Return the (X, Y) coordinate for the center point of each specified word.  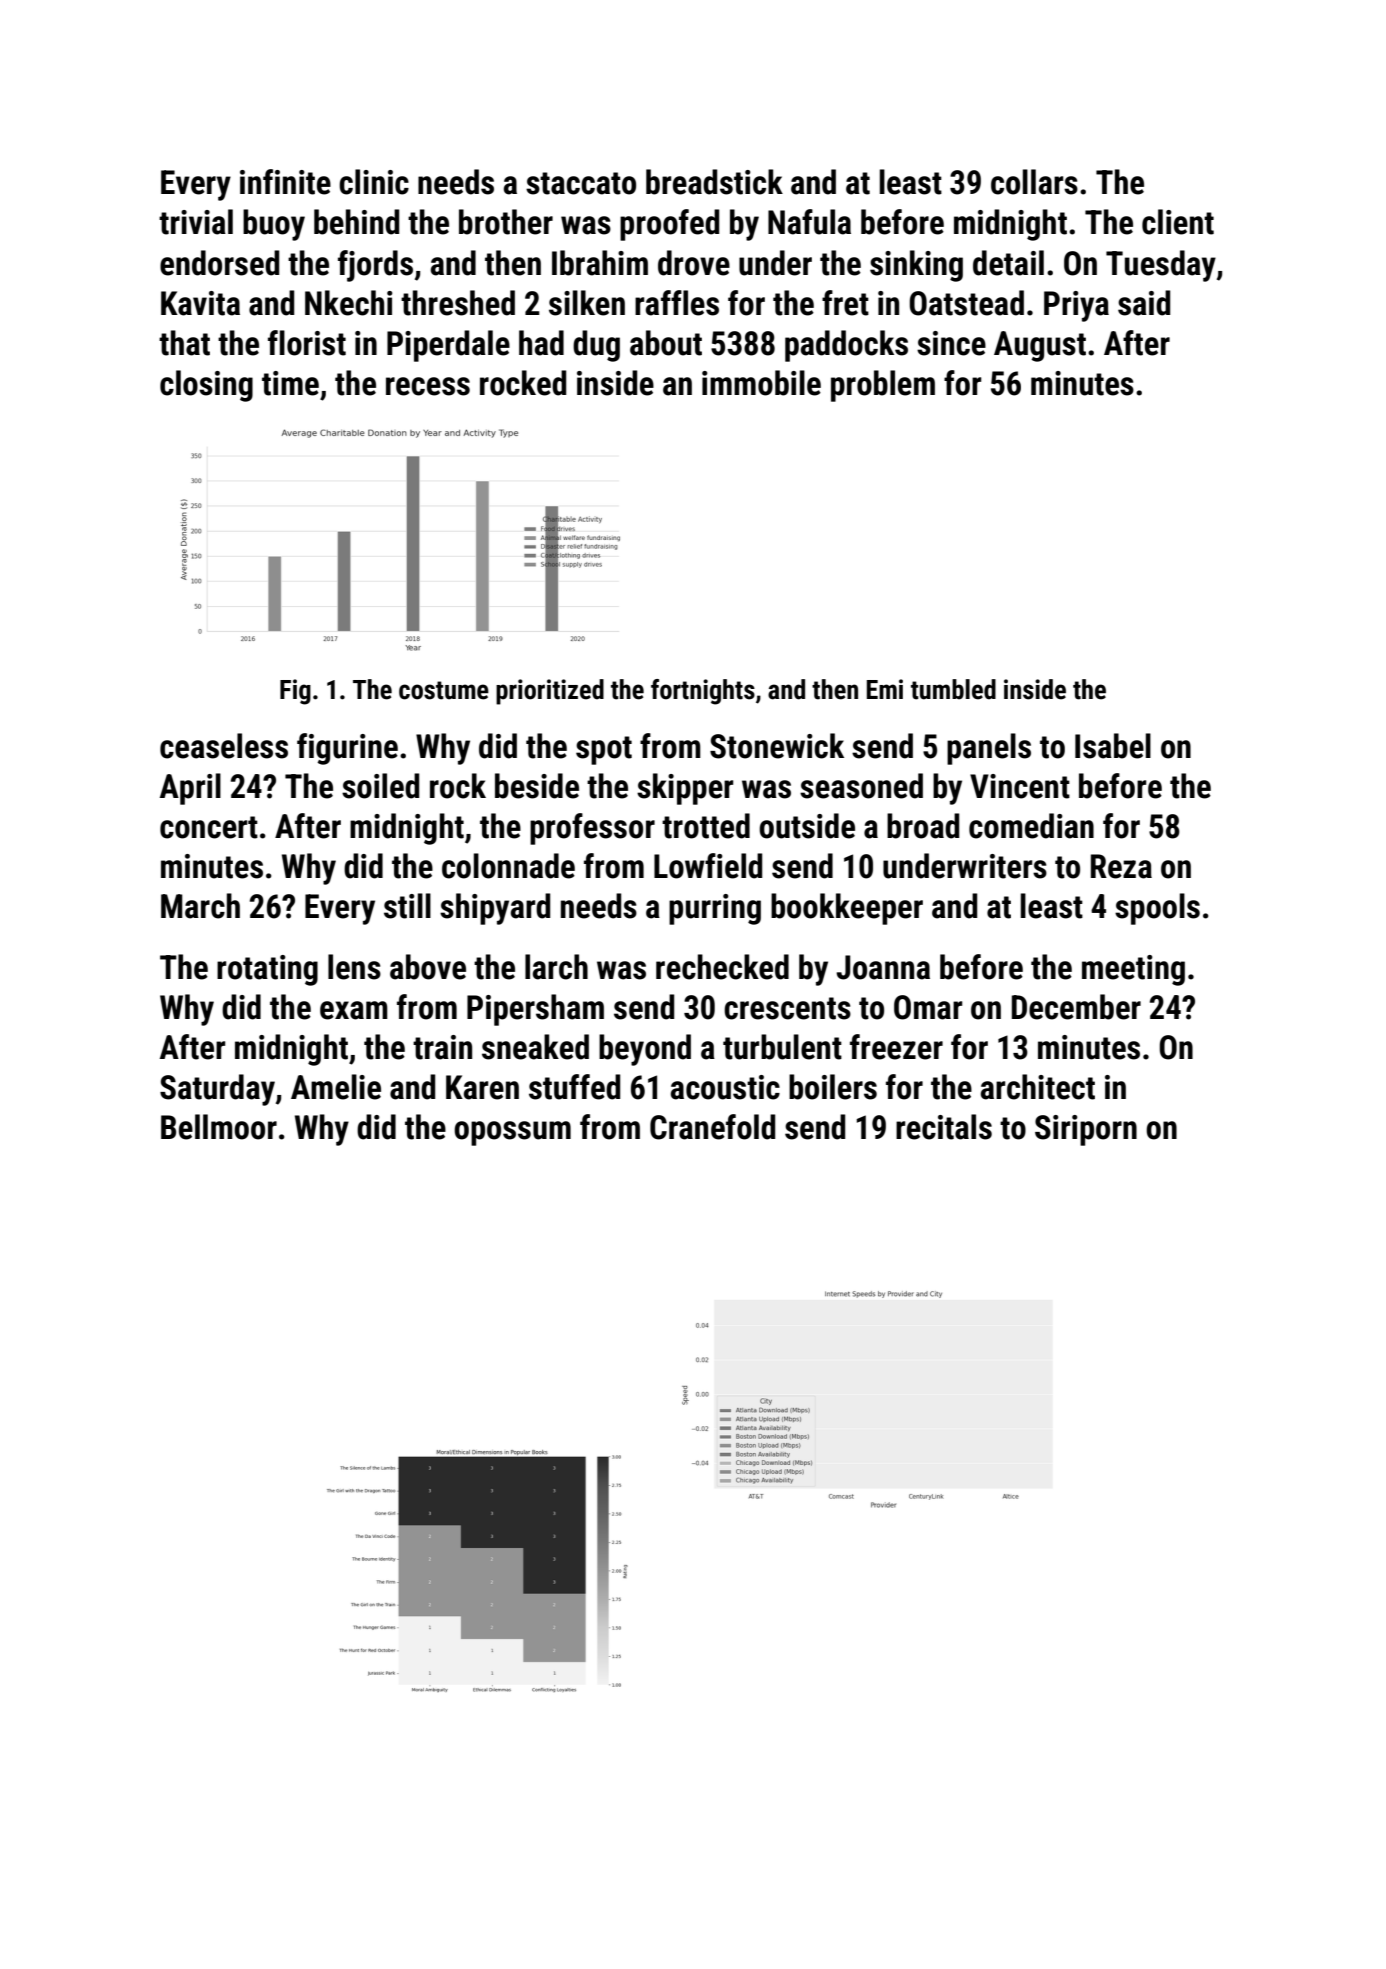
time (290, 383)
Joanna (883, 967)
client (1178, 222)
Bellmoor (219, 1127)
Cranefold (712, 1127)
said (1144, 303)
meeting (1133, 970)
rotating (267, 970)
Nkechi (349, 303)
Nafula (809, 222)
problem (883, 386)
